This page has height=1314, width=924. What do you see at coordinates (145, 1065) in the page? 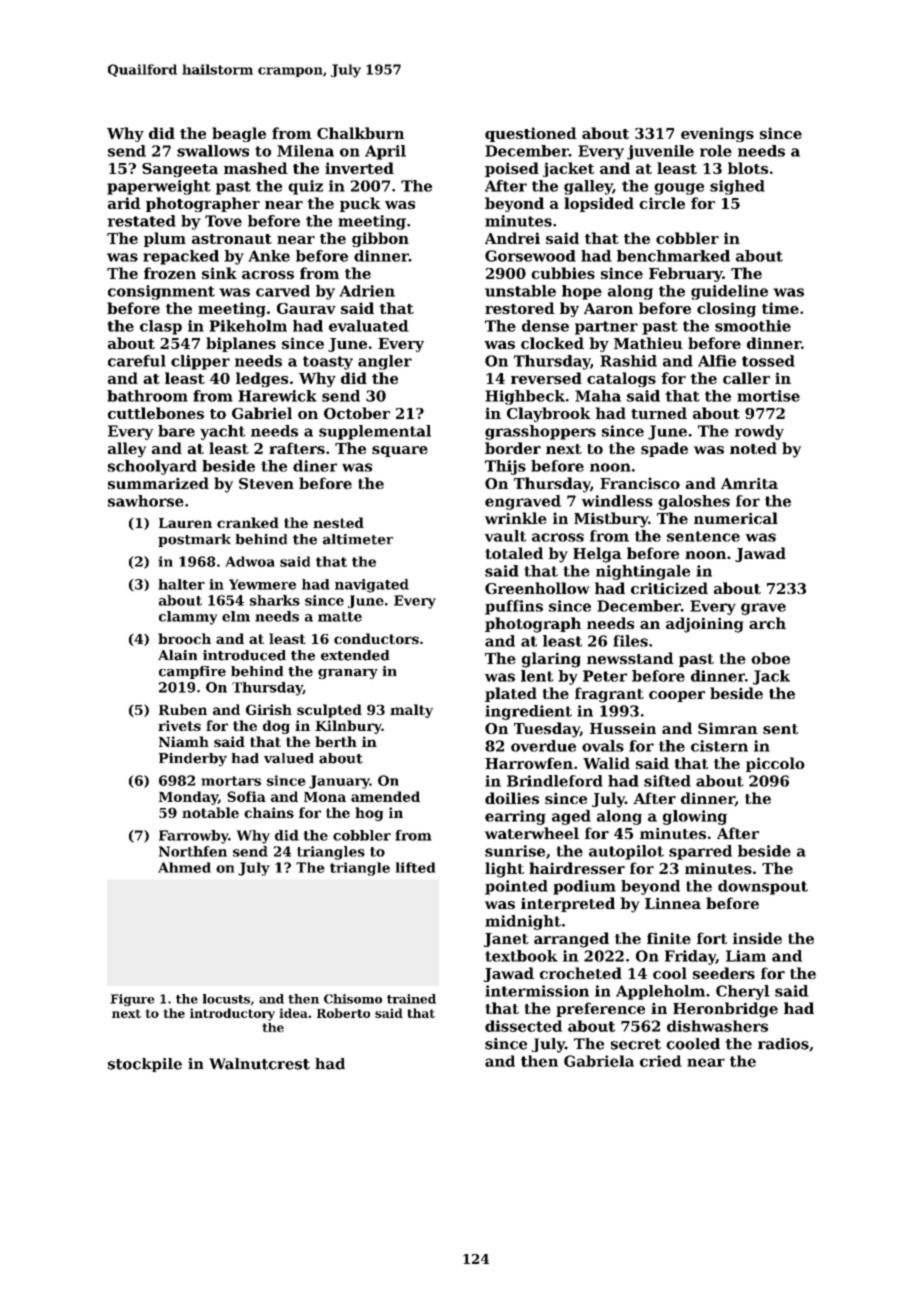
I see `stockpile` at bounding box center [145, 1065].
